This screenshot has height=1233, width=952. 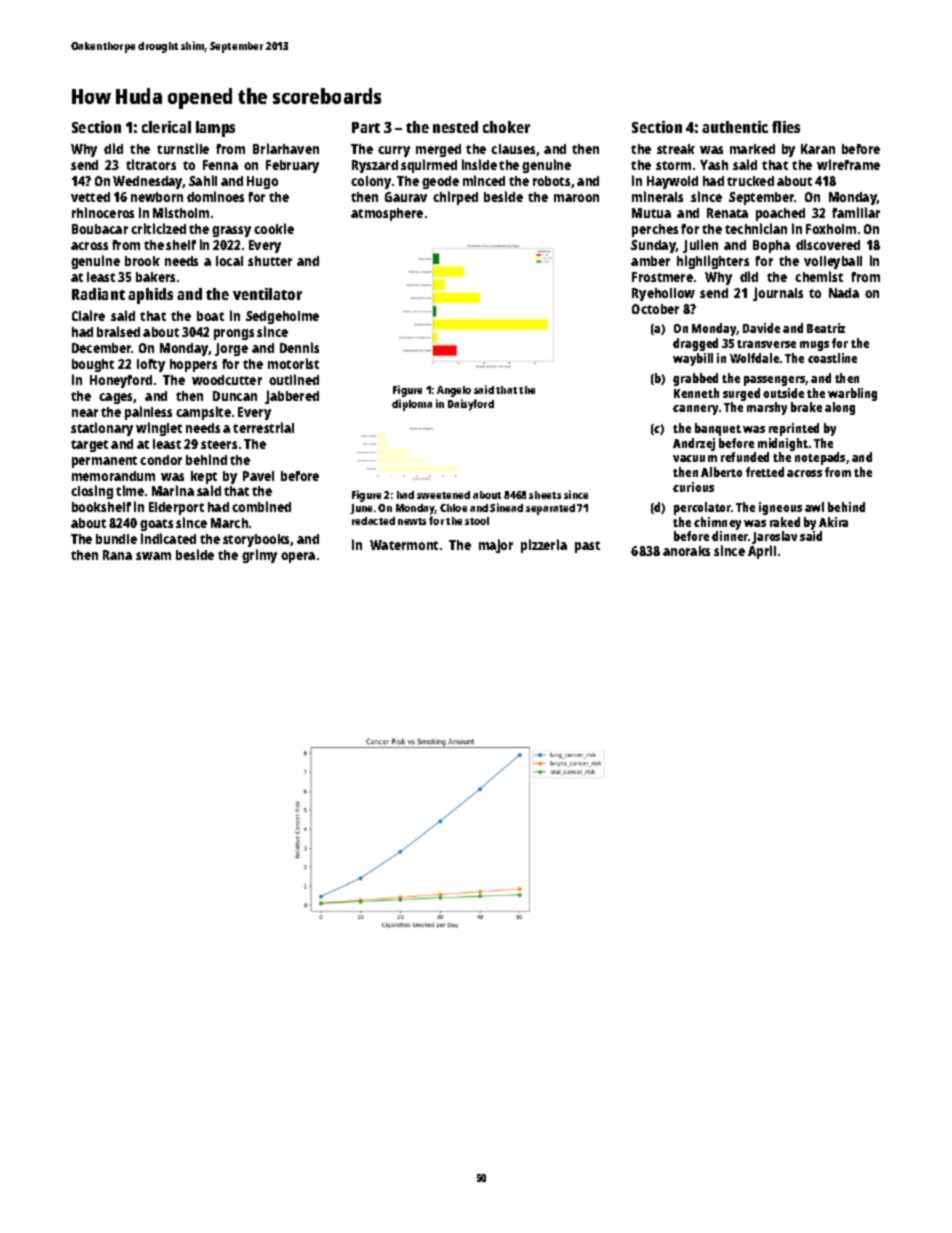 I want to click on merged, so click(x=438, y=150).
